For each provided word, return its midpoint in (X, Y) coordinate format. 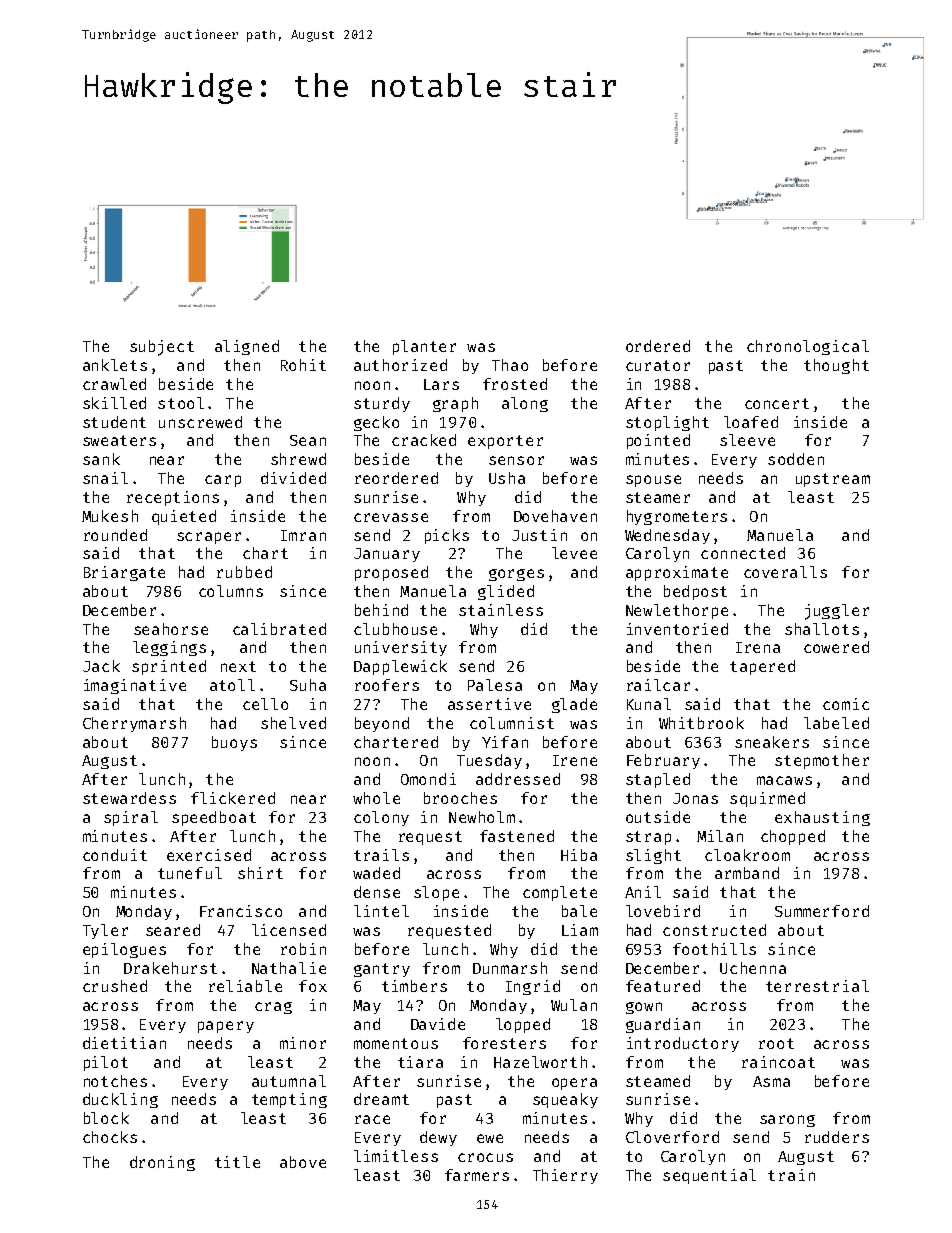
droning (162, 1163)
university (401, 648)
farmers (477, 1175)
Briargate (124, 573)
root (776, 1043)
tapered (762, 667)
